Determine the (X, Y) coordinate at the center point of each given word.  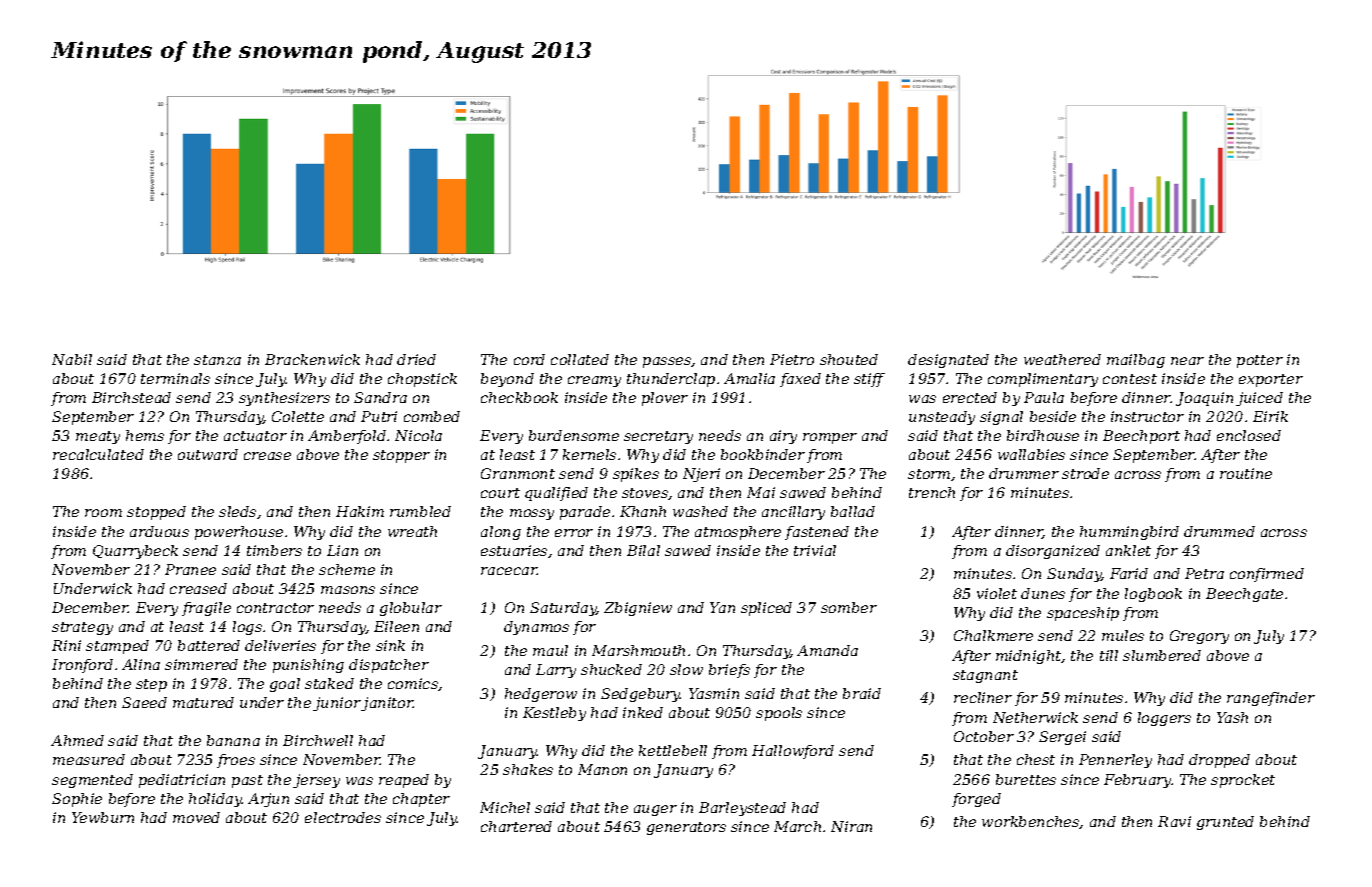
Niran (851, 826)
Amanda (827, 650)
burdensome (574, 435)
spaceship (1083, 614)
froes (236, 761)
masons (348, 590)
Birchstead (131, 397)
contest (1130, 379)
